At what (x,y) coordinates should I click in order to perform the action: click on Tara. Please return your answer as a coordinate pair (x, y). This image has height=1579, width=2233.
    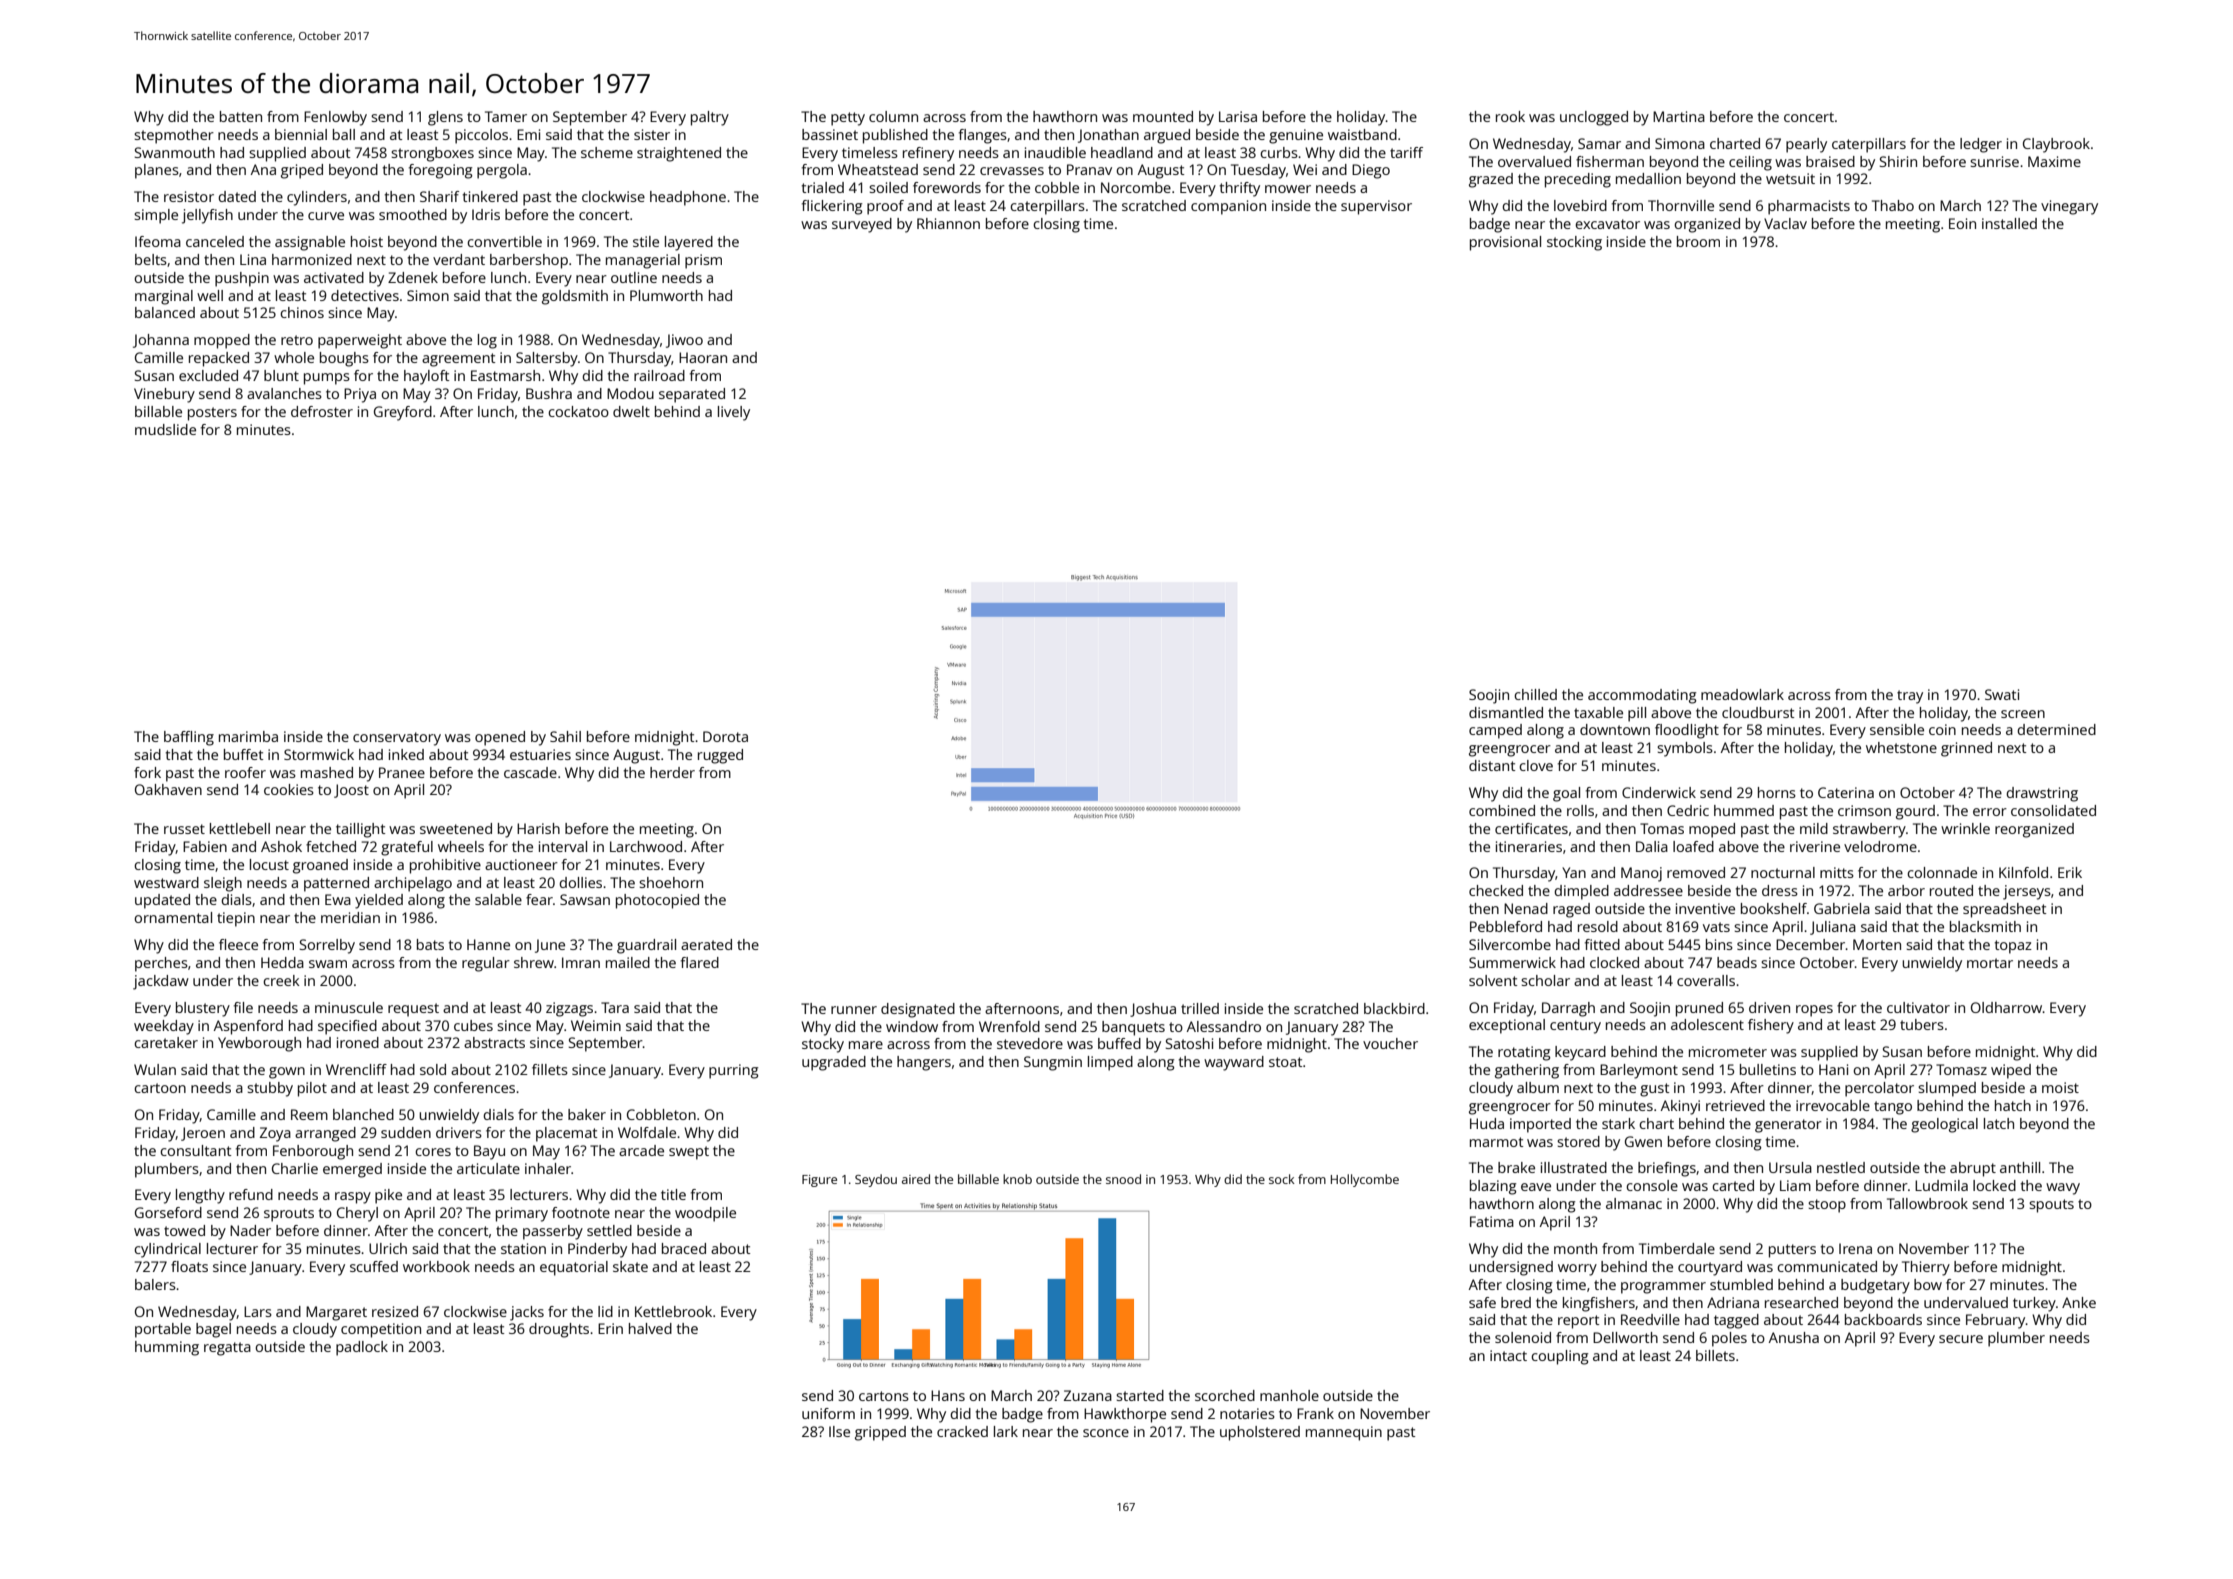
    Looking at the image, I should click on (615, 1007).
